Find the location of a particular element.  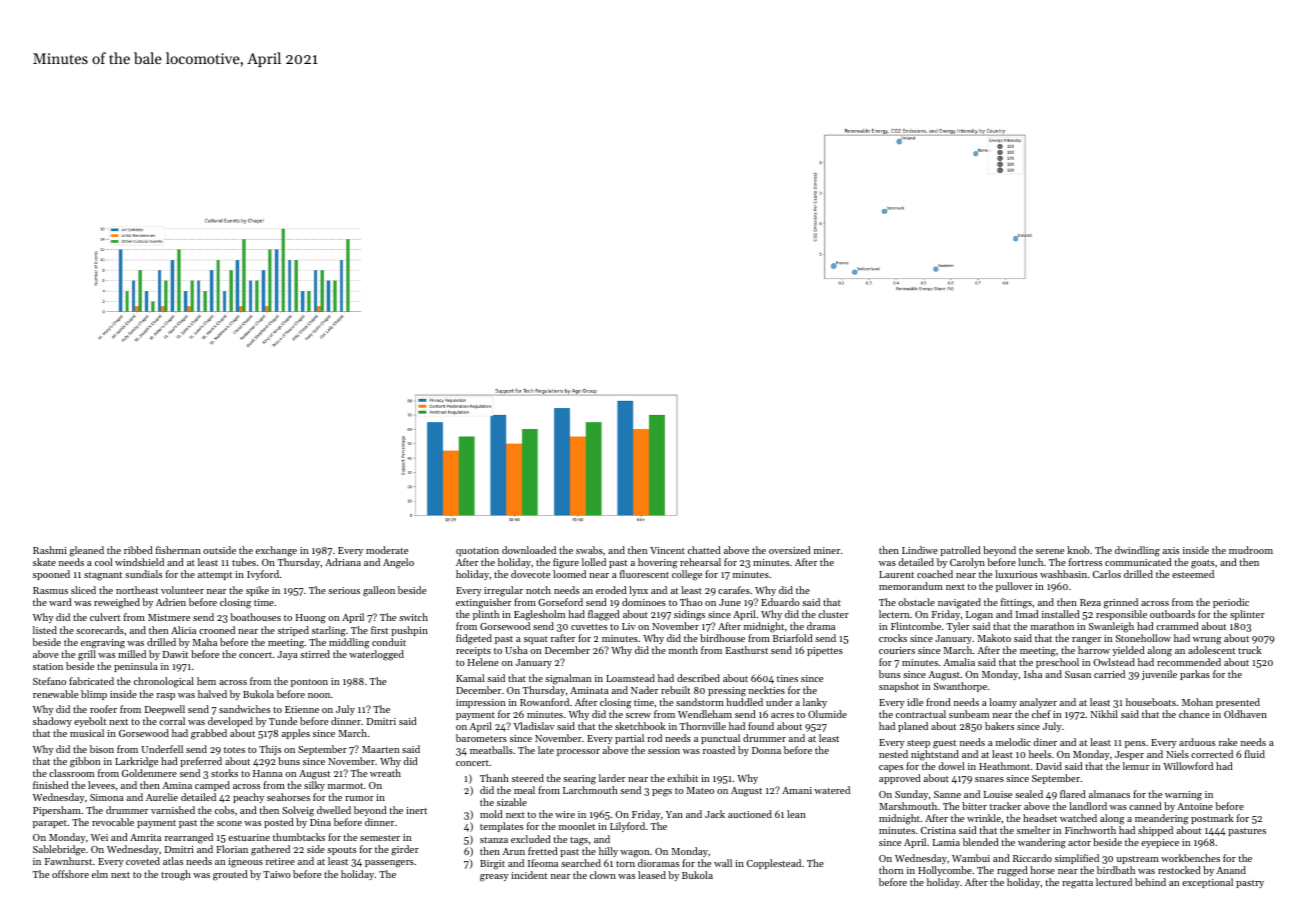

silky is located at coordinates (314, 786).
